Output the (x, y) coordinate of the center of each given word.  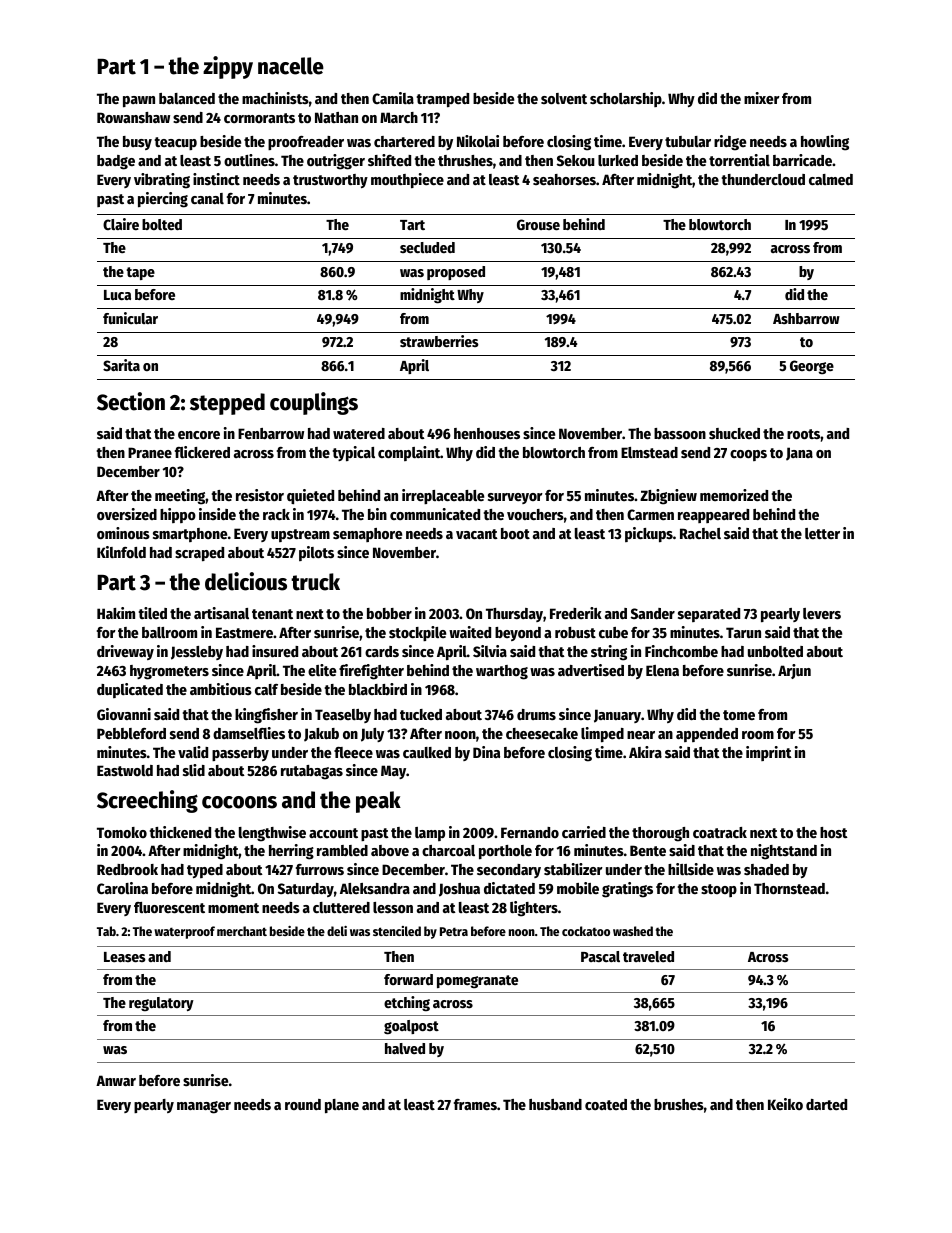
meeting (180, 497)
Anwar (116, 1080)
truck (315, 582)
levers (822, 613)
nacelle (291, 66)
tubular (688, 141)
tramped (443, 100)
